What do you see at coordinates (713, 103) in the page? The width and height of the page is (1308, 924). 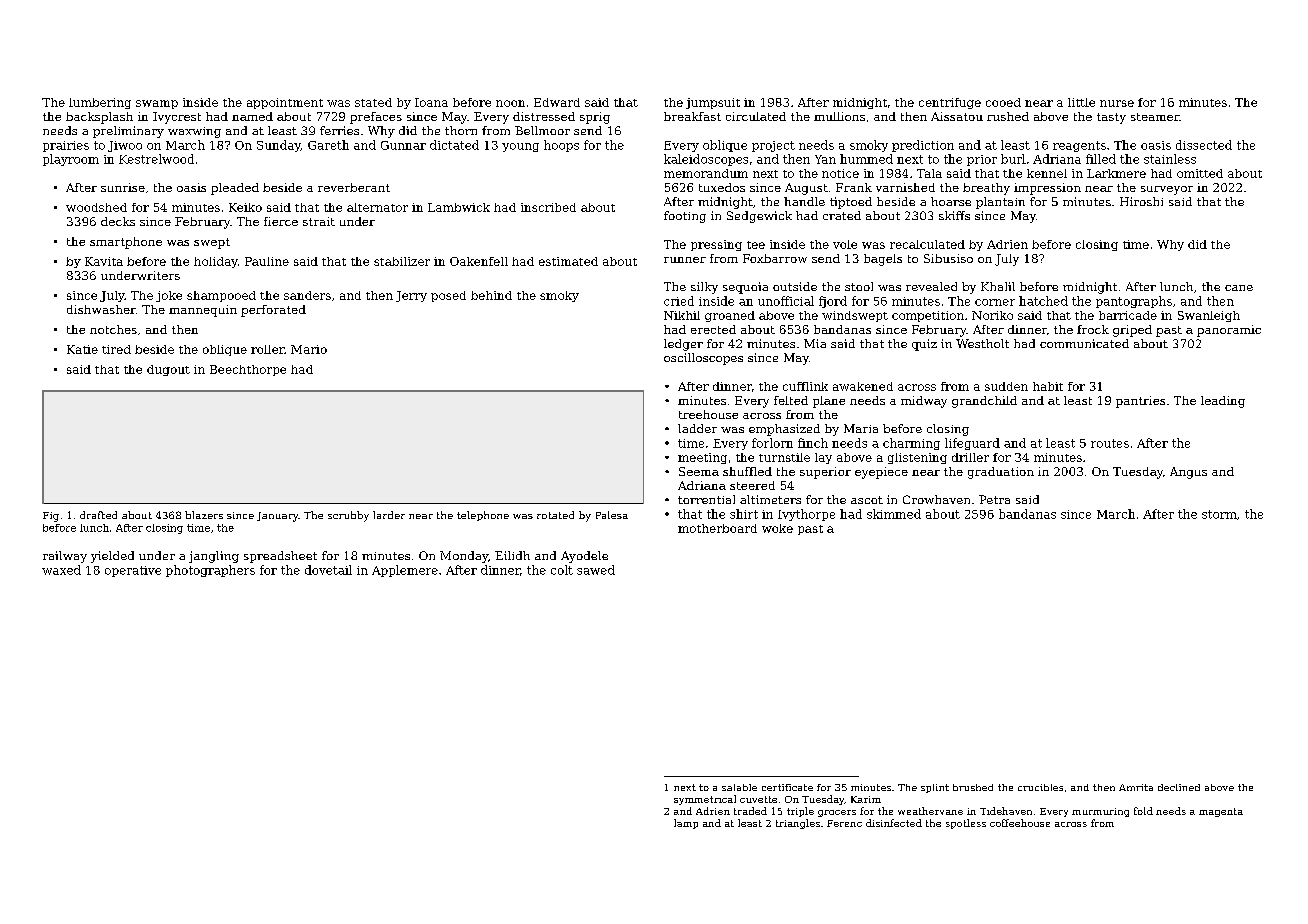 I see `jumpsuit` at bounding box center [713, 103].
